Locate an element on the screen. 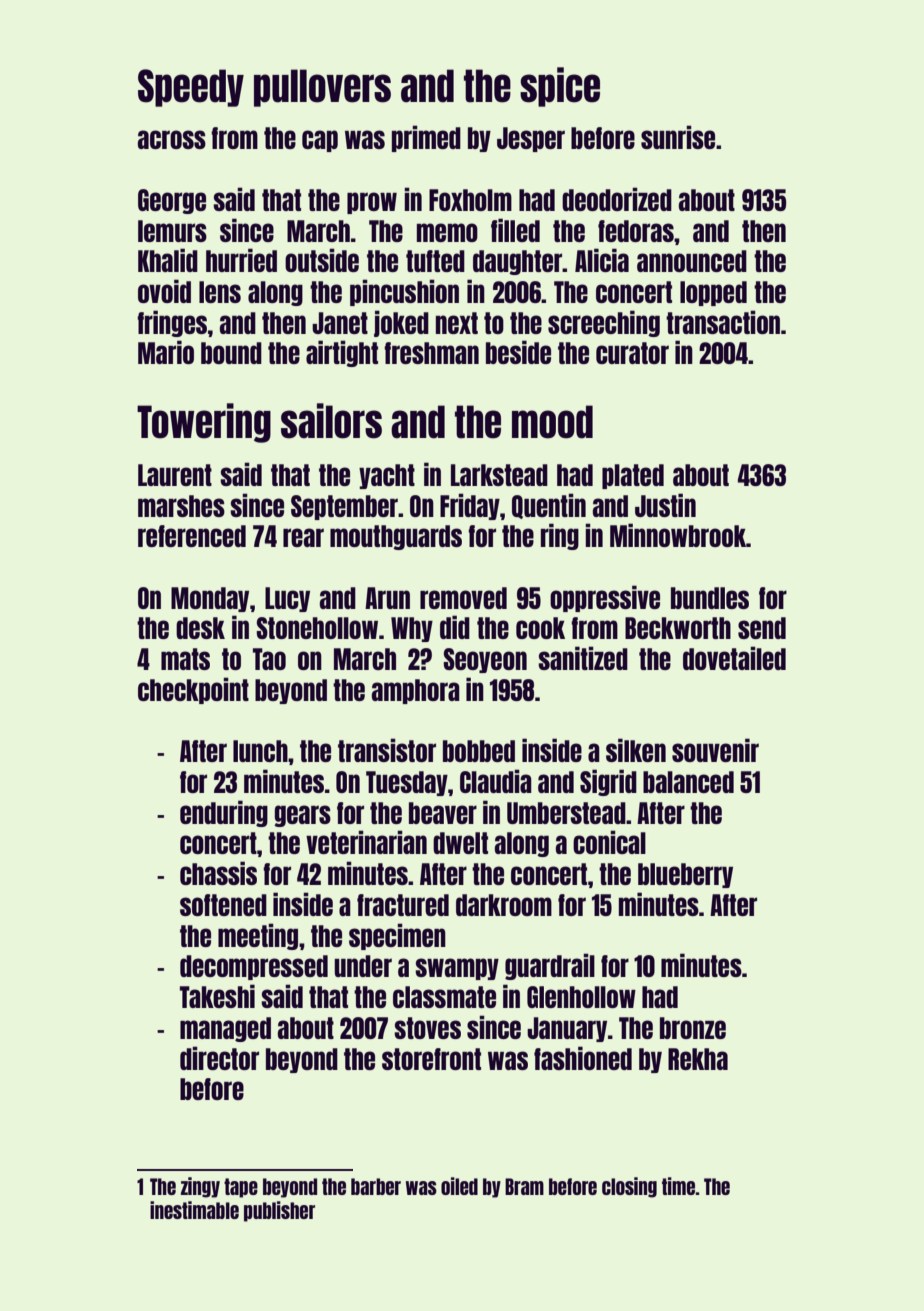  fractured is located at coordinates (403, 905).
